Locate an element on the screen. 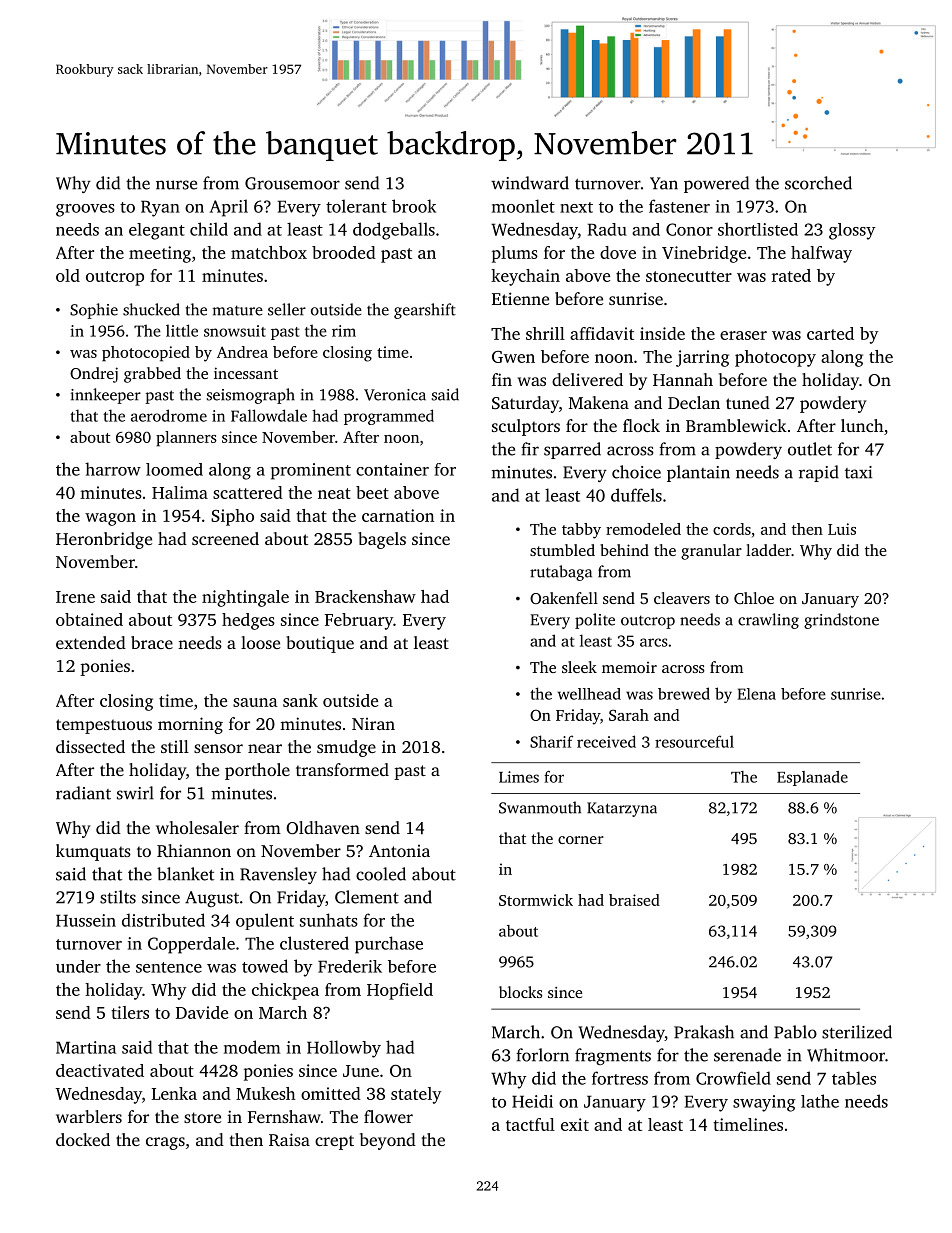 The height and width of the screenshot is (1233, 952). lathe is located at coordinates (820, 1101).
